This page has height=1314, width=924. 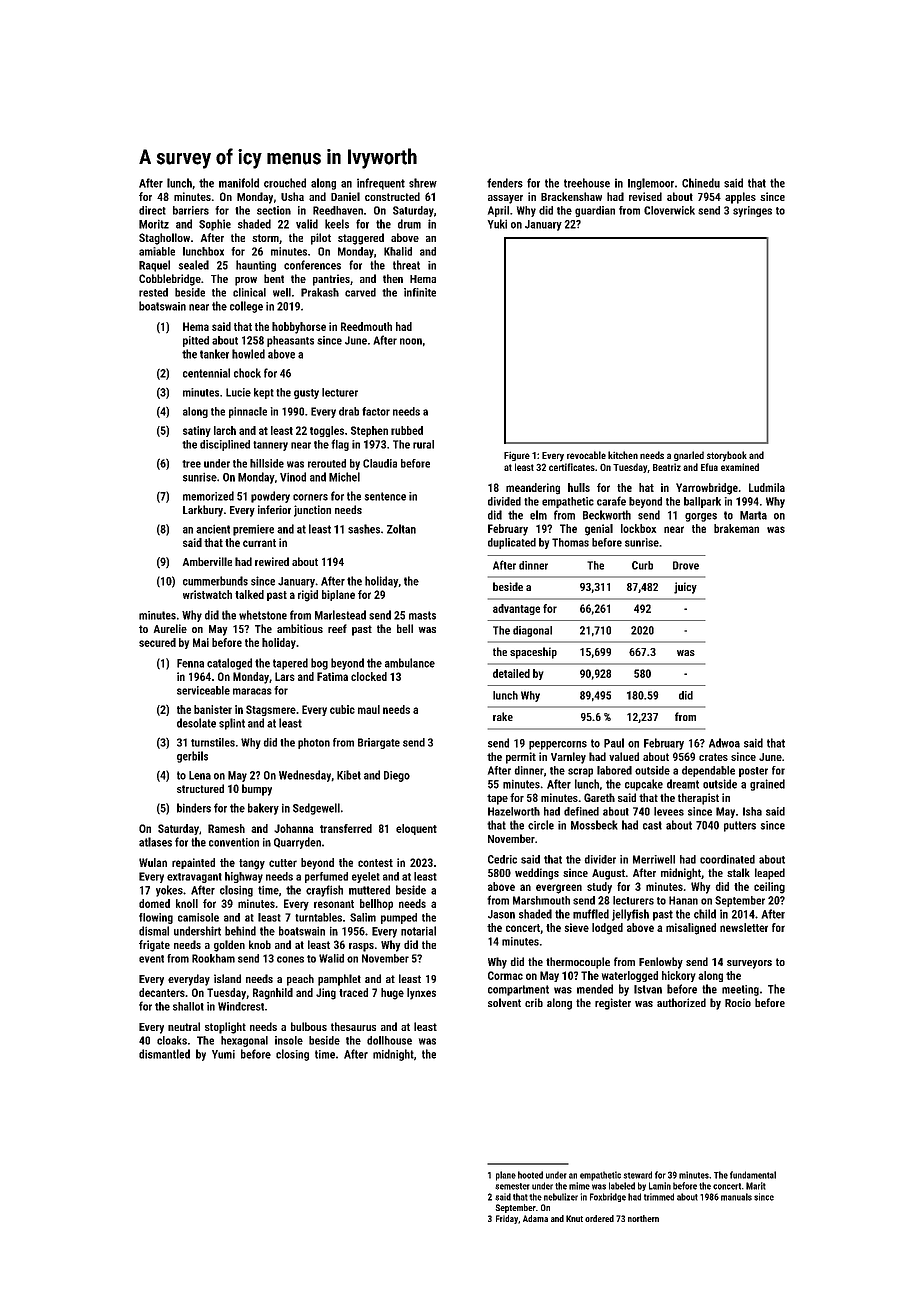 I want to click on secured, so click(x=157, y=642).
